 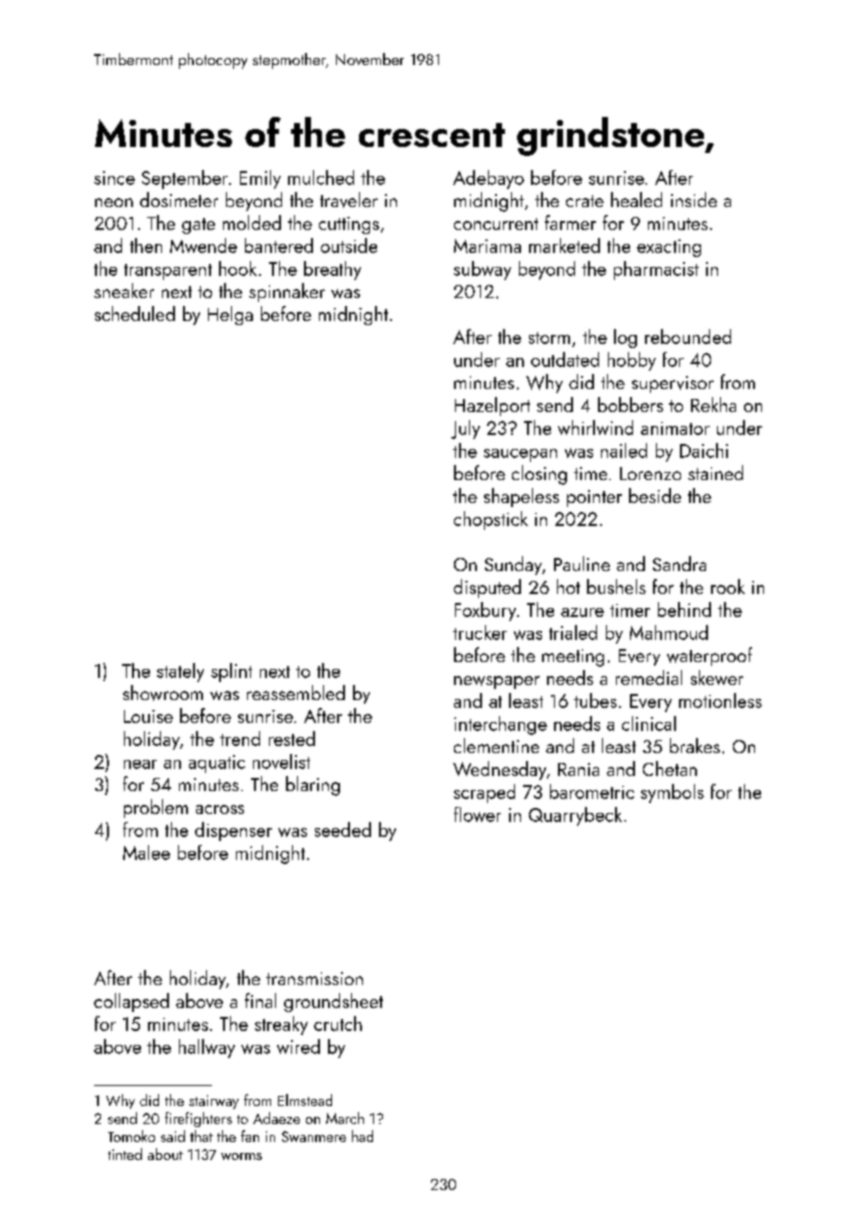 I want to click on Adebayo, so click(x=488, y=179).
